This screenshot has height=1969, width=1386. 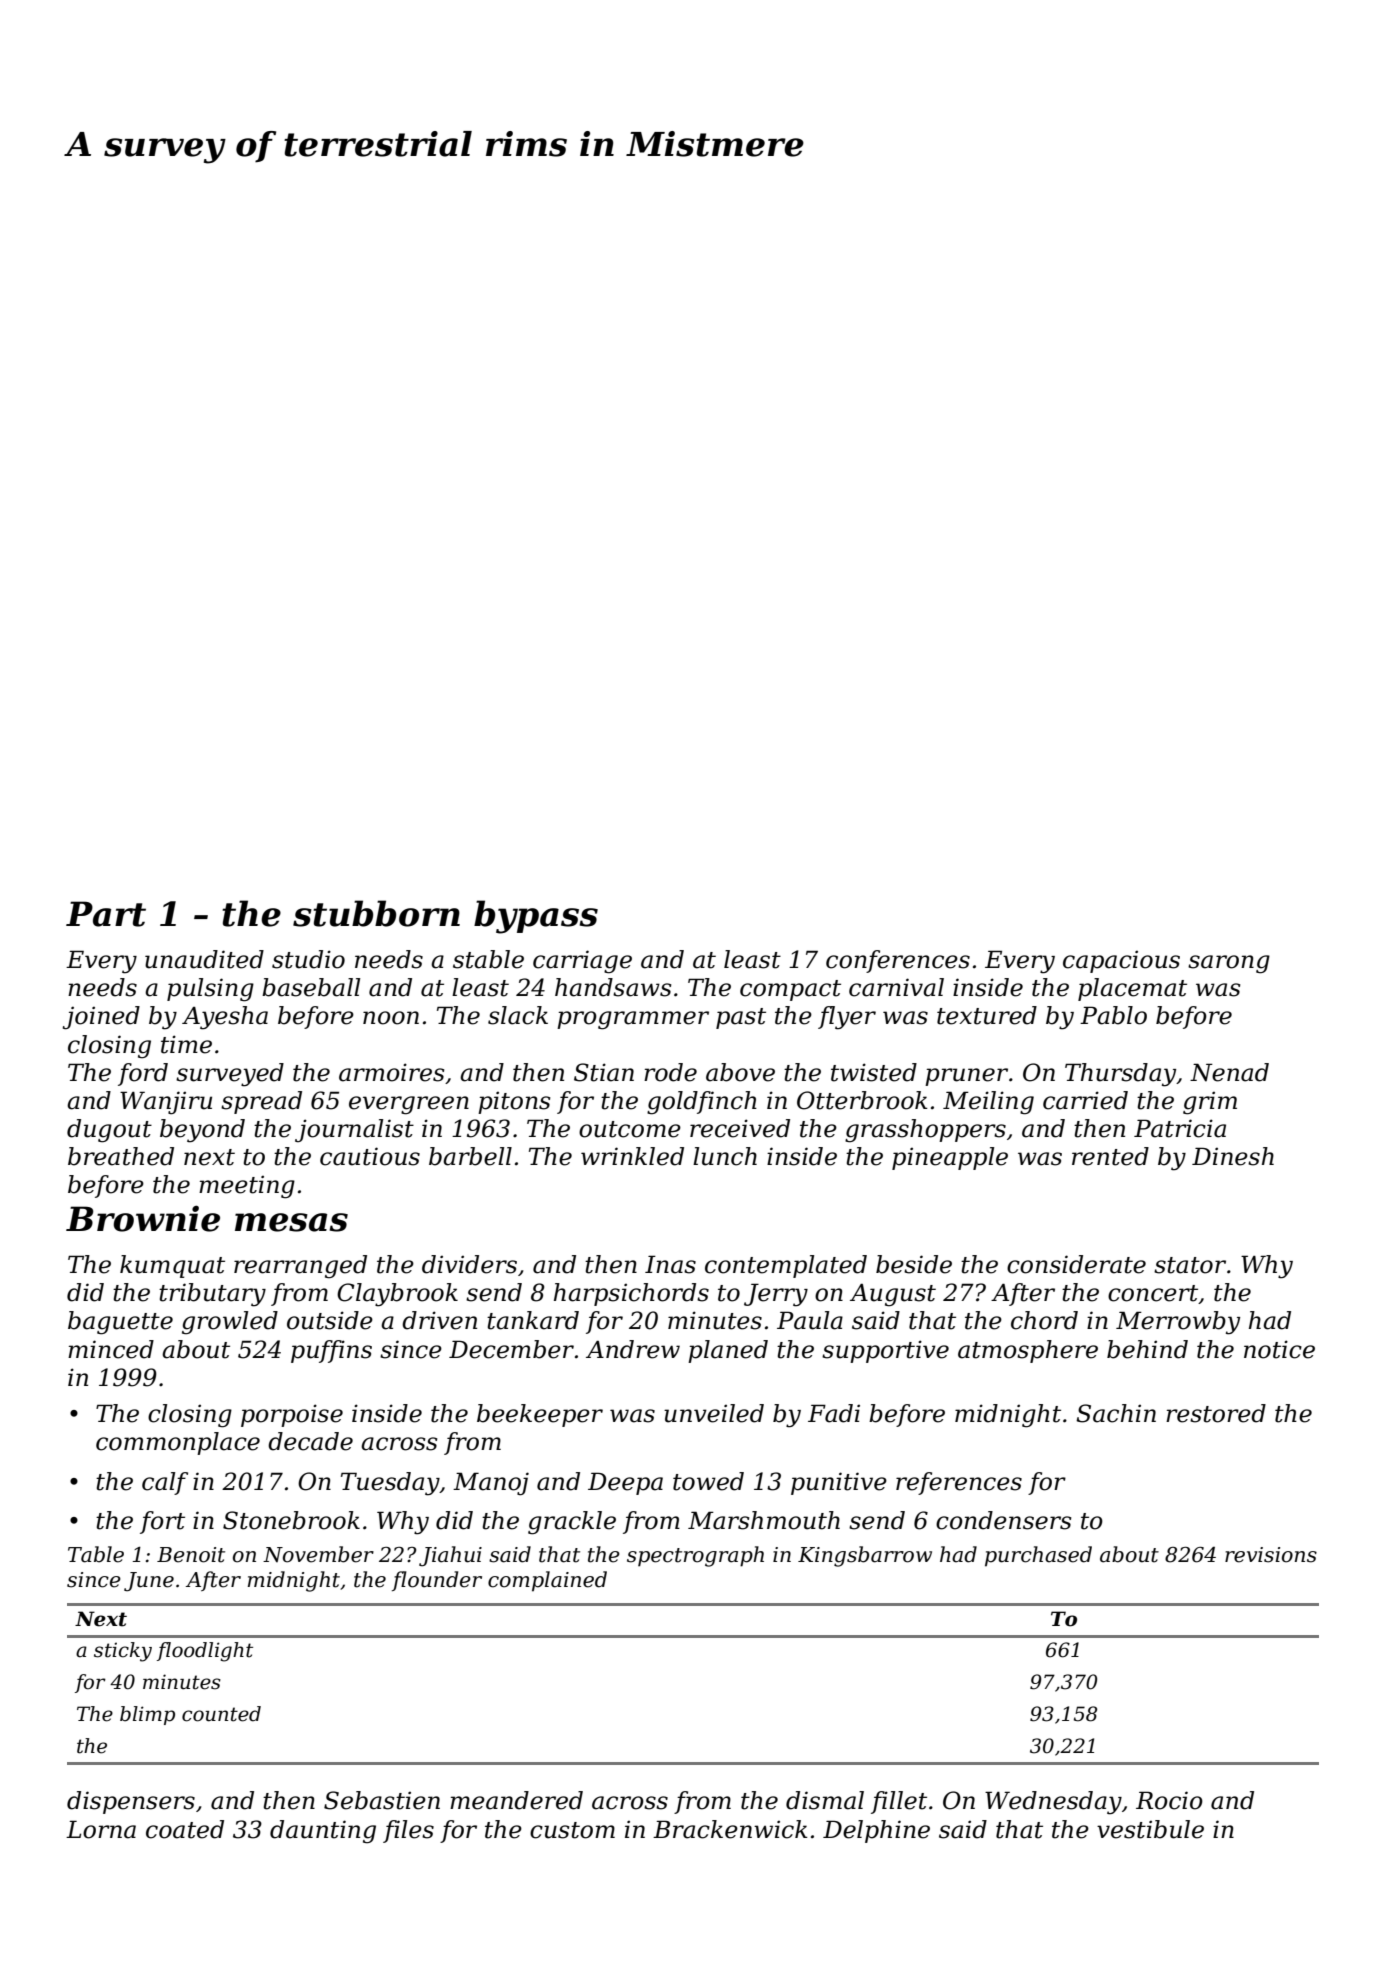 I want to click on mesas, so click(x=291, y=1222).
